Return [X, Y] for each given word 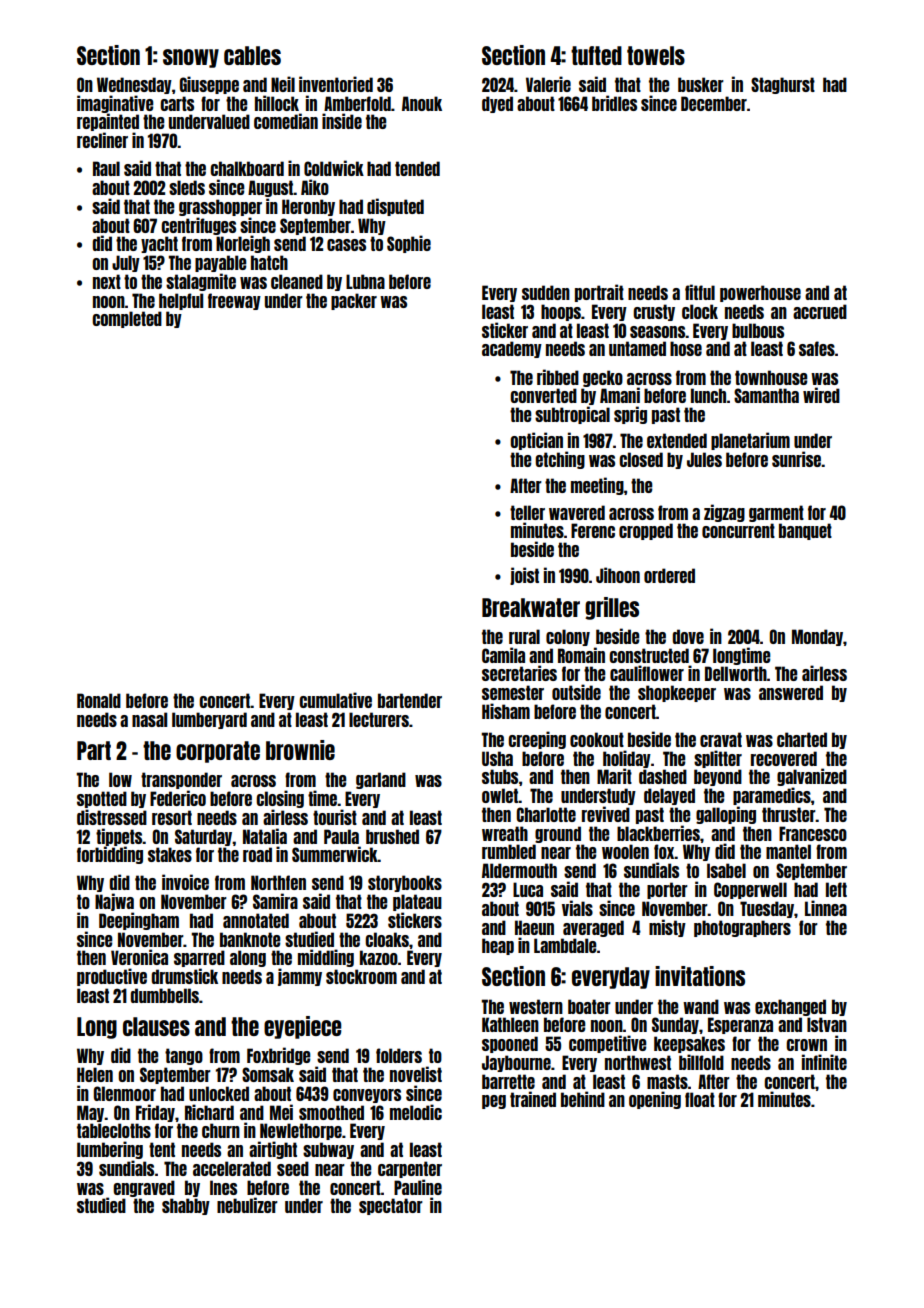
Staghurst [783, 85]
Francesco [813, 833]
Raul [106, 168]
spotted [102, 799]
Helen [95, 1074]
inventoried [336, 84]
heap [498, 946]
